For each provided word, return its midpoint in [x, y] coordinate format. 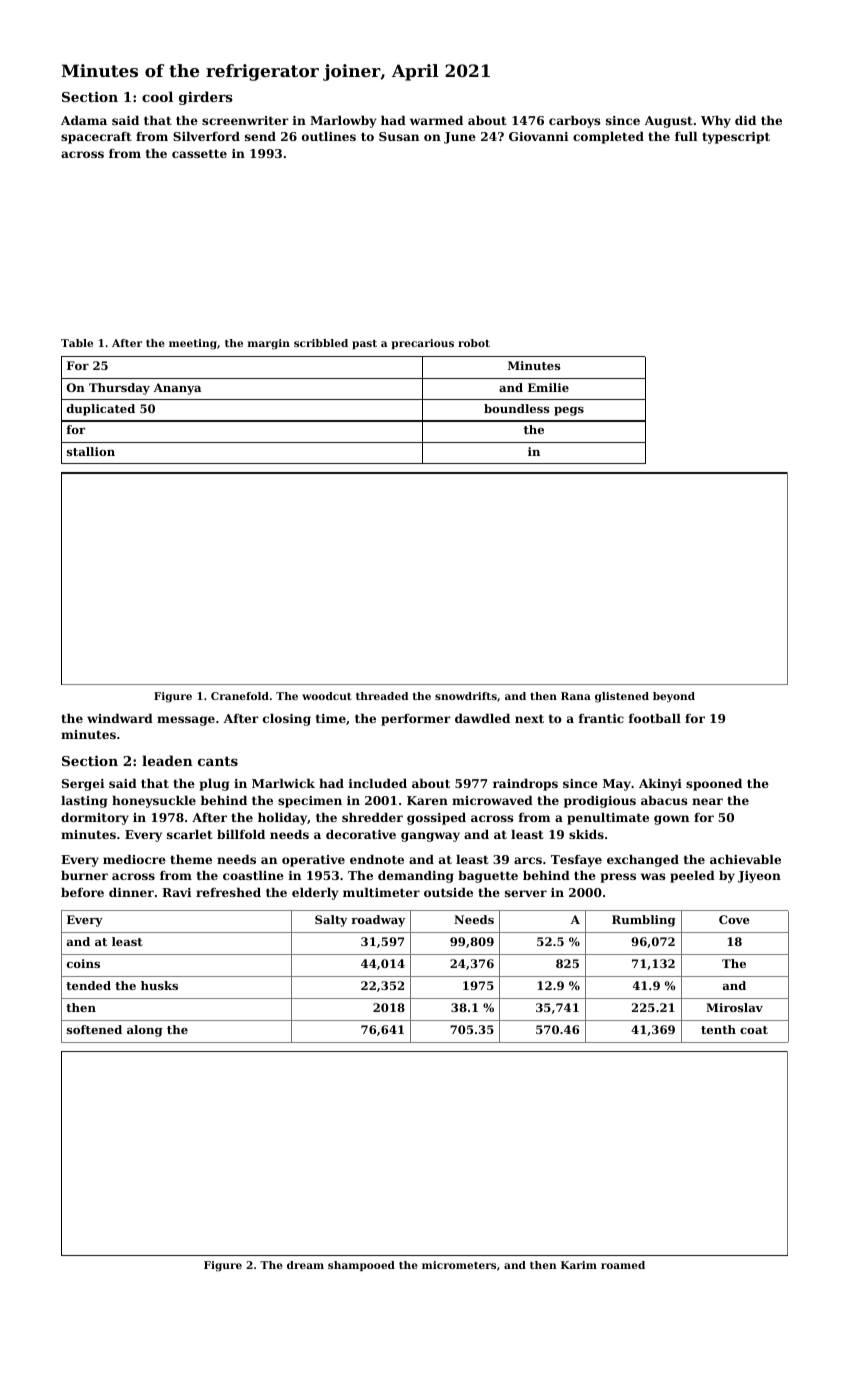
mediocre [134, 859]
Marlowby [343, 122]
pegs [569, 411]
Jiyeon [759, 877]
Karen [427, 800]
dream [305, 1265]
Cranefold [240, 696]
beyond [674, 697]
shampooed [361, 1266]
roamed [623, 1265]
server [526, 893]
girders [206, 98]
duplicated [101, 410]
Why [716, 122]
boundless [517, 408]
